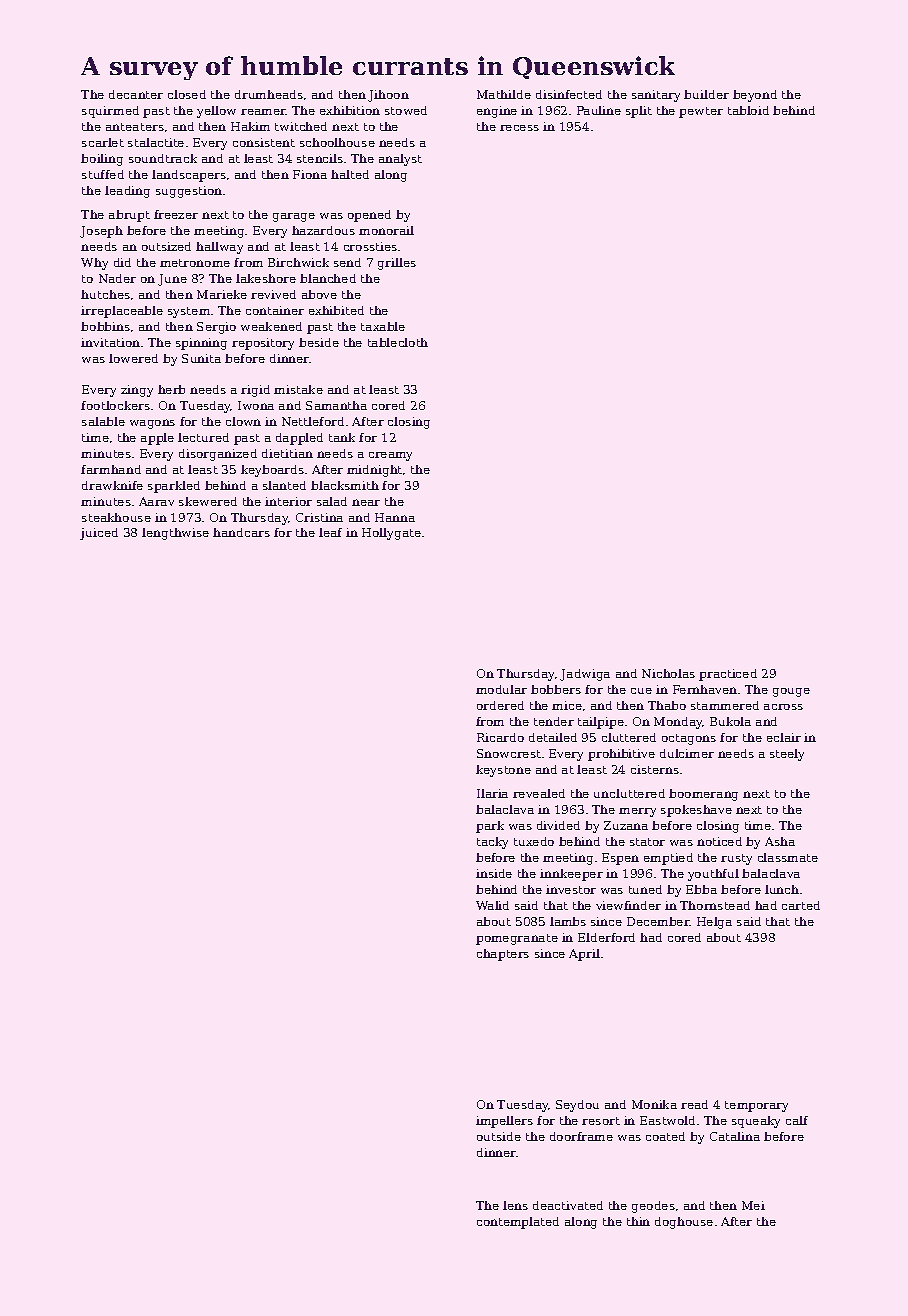 Image resolution: width=908 pixels, height=1316 pixels. I want to click on ordered, so click(500, 705).
